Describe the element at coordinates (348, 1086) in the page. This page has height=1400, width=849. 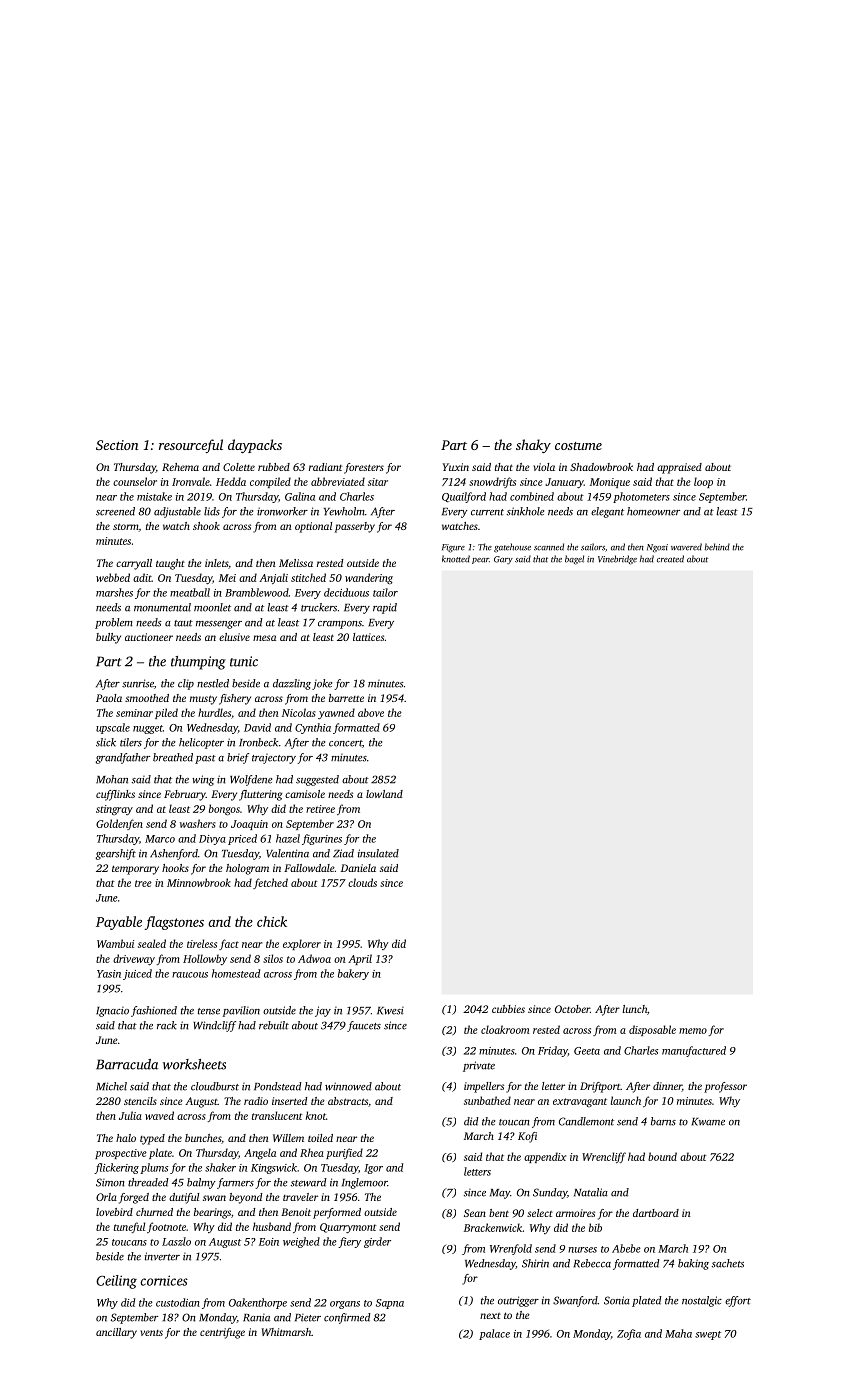
I see `winnowed` at that location.
